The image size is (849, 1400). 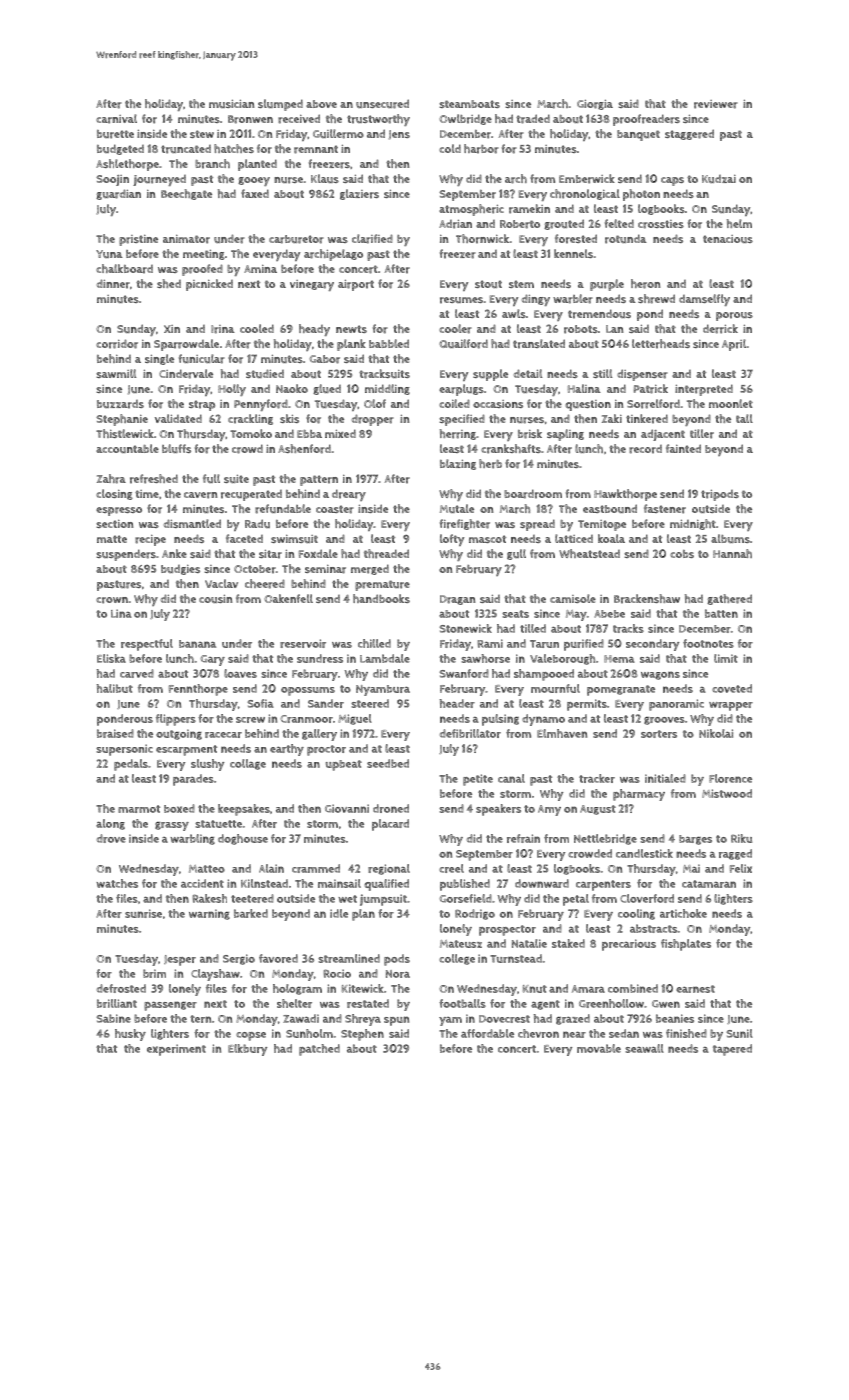 What do you see at coordinates (498, 810) in the screenshot?
I see `speakers` at bounding box center [498, 810].
